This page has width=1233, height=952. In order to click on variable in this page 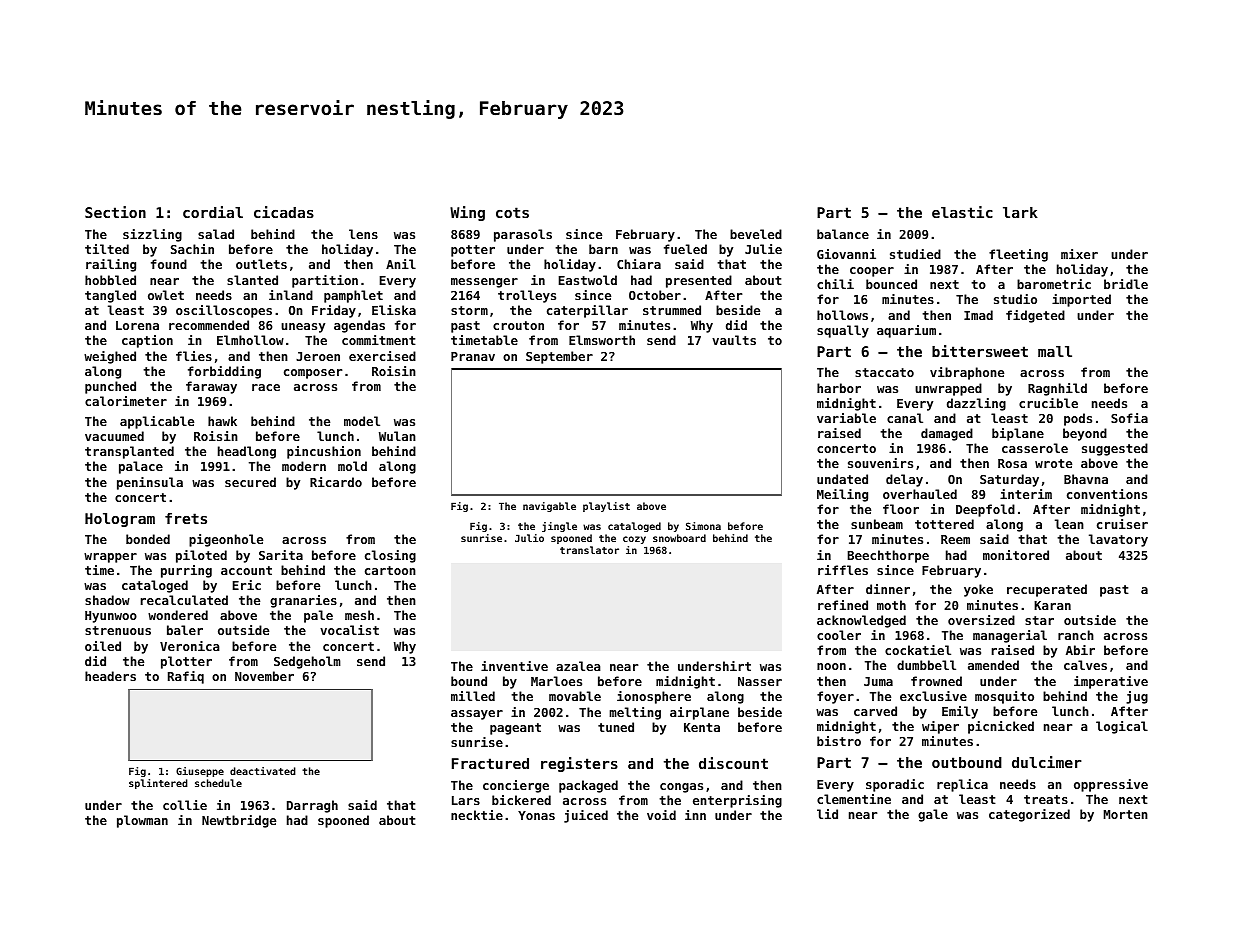, I will do `click(846, 418)`.
